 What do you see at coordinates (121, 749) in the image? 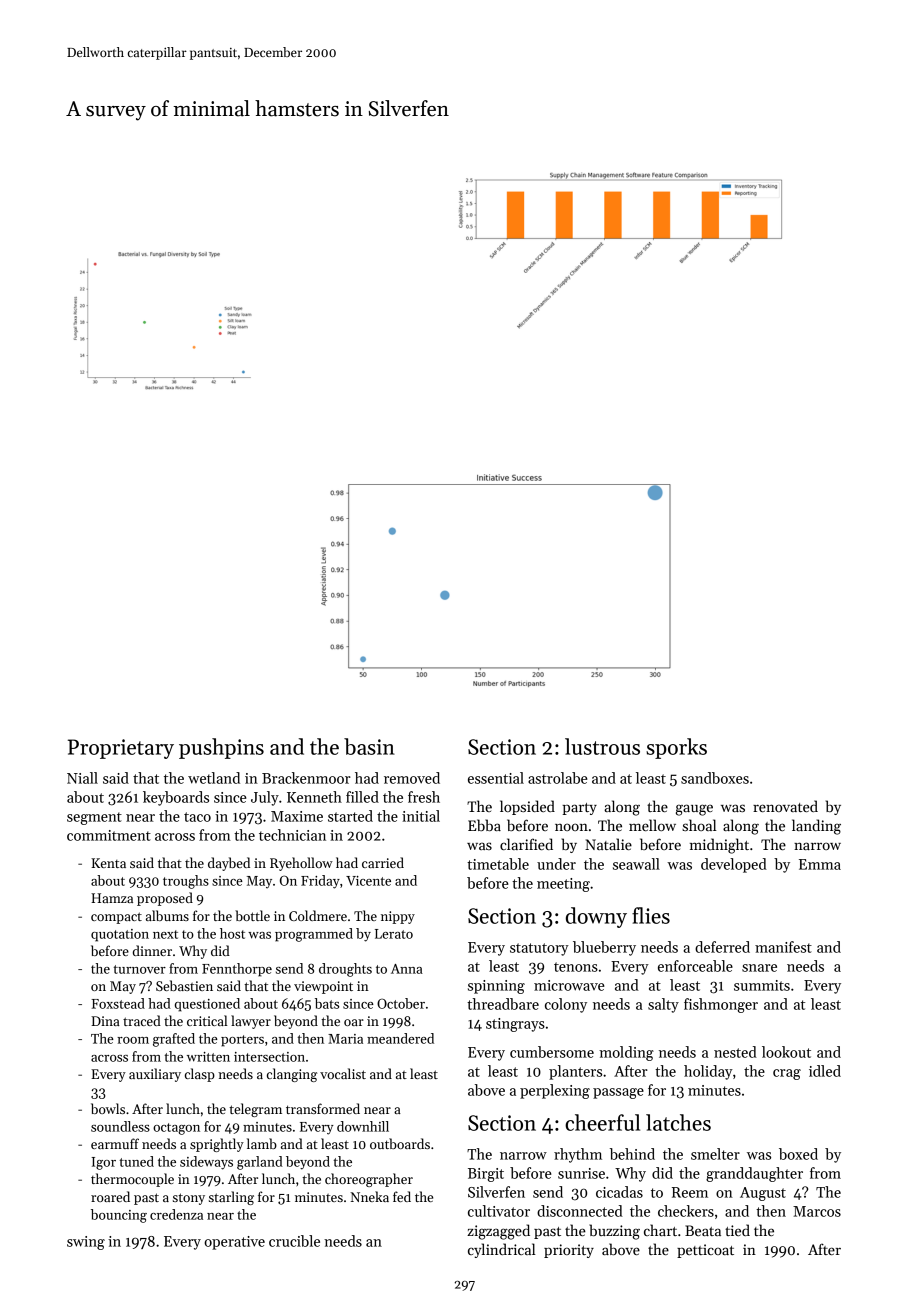
I see `Proprietary` at bounding box center [121, 749].
